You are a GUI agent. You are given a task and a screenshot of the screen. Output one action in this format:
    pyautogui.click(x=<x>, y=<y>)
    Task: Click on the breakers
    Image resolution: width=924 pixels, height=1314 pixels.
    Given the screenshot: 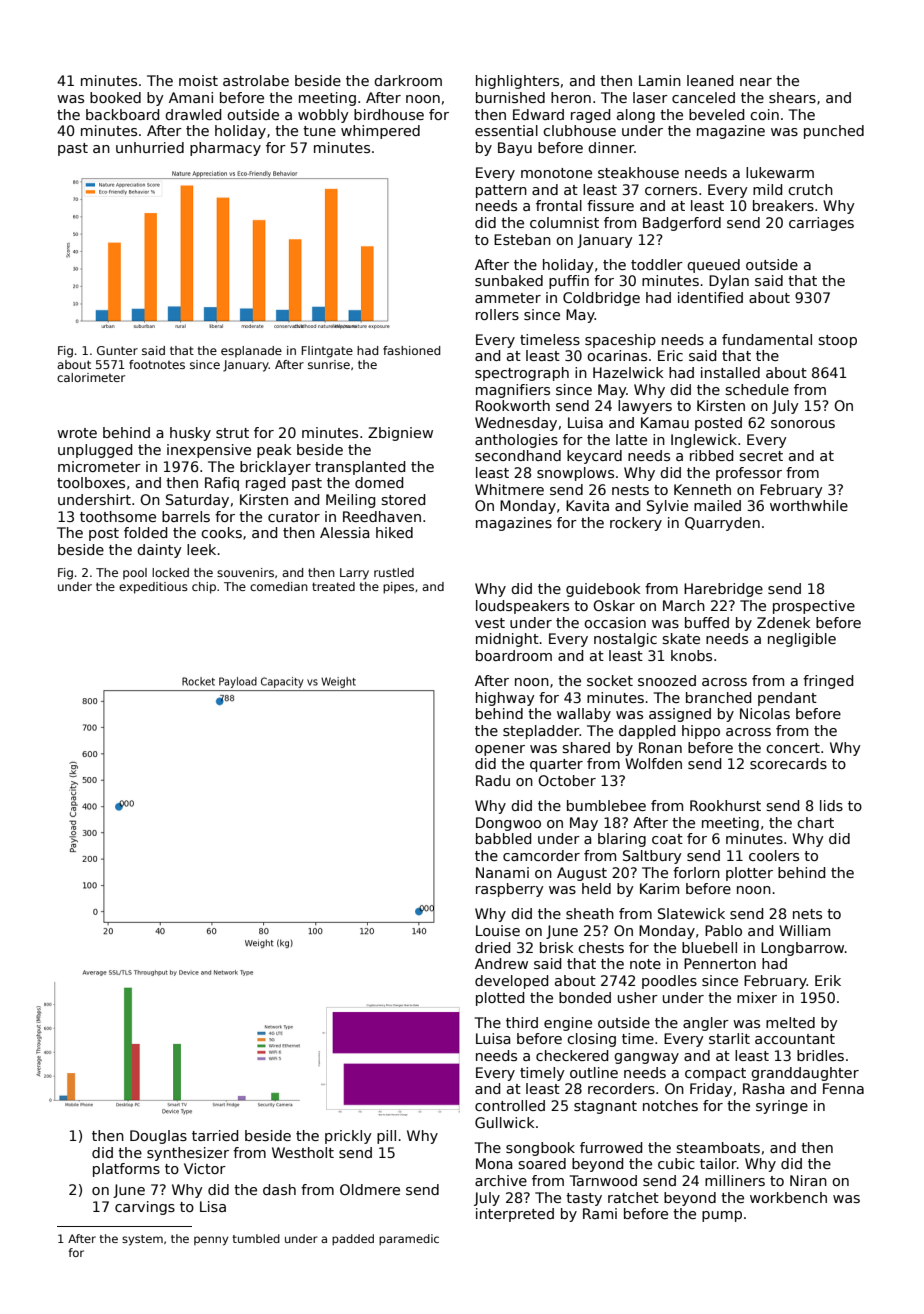 What is the action you would take?
    pyautogui.click(x=783, y=205)
